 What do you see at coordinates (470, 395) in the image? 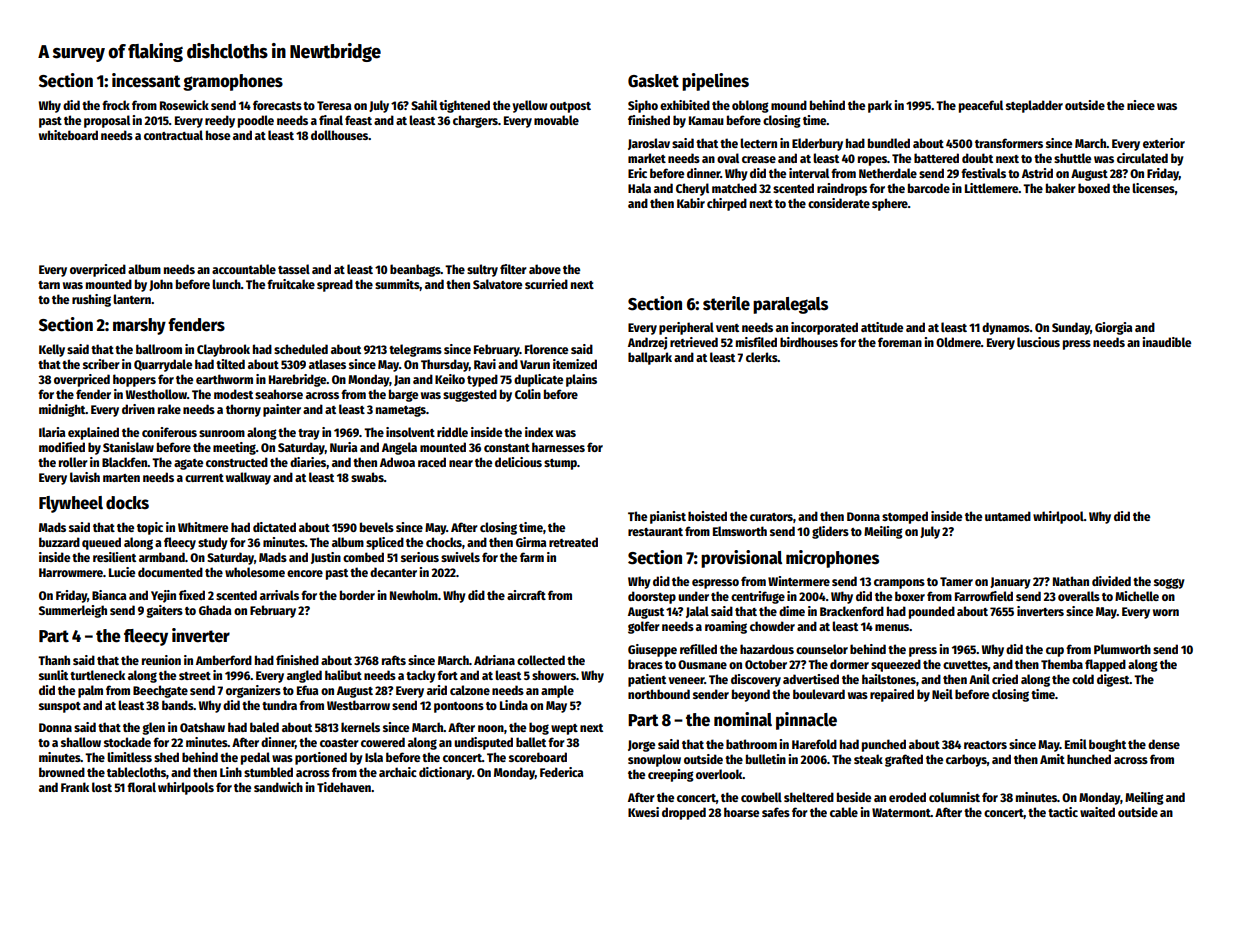
I see `suggested` at bounding box center [470, 395].
